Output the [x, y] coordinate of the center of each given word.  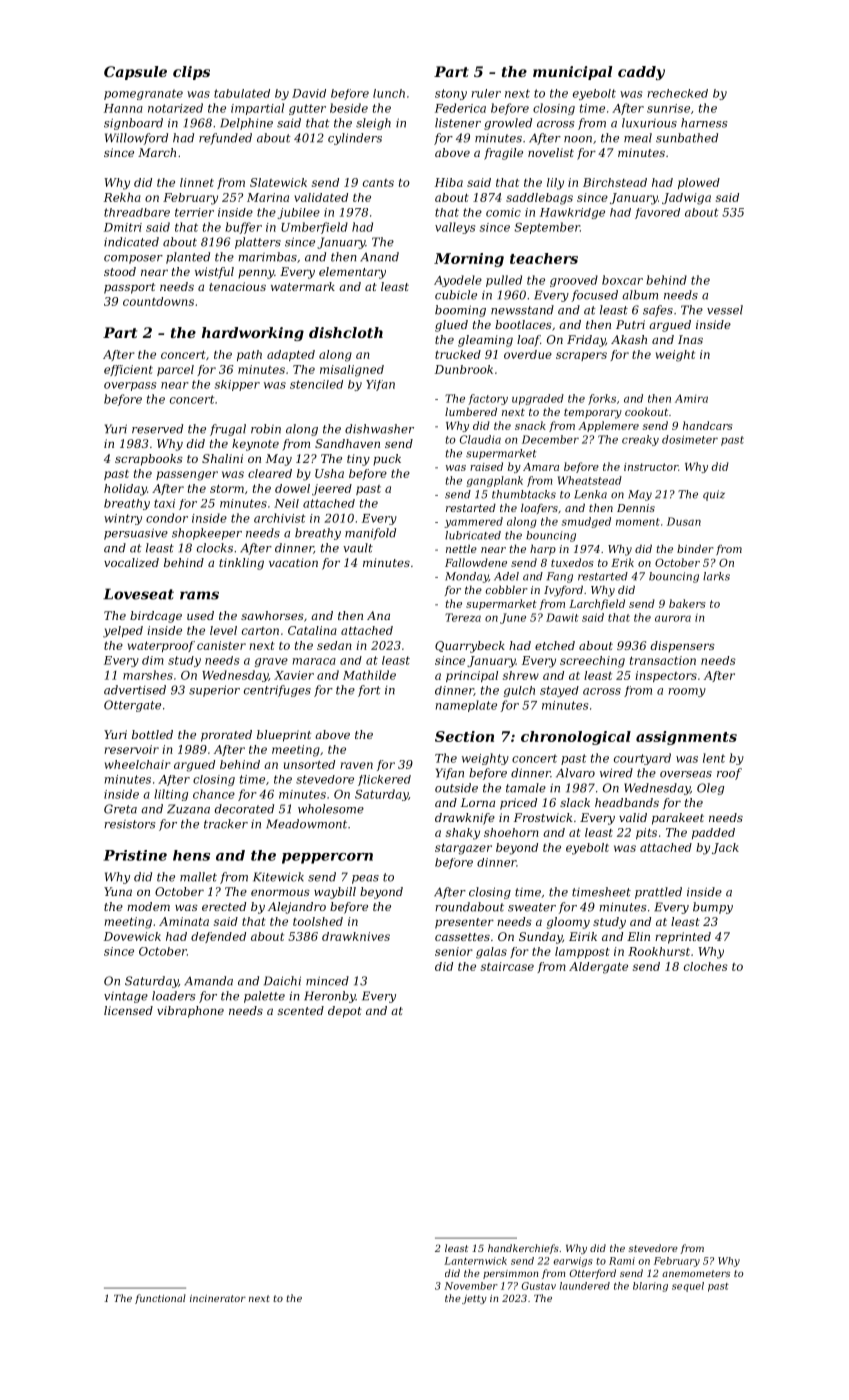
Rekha [122, 197]
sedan [334, 645]
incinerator [218, 1298]
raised [486, 466]
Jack [725, 848]
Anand [379, 257]
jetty [474, 1299]
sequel [688, 1287]
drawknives [356, 936]
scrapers [581, 356]
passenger [187, 476]
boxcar [622, 280]
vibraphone [190, 1012]
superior [214, 691]
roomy [687, 692]
